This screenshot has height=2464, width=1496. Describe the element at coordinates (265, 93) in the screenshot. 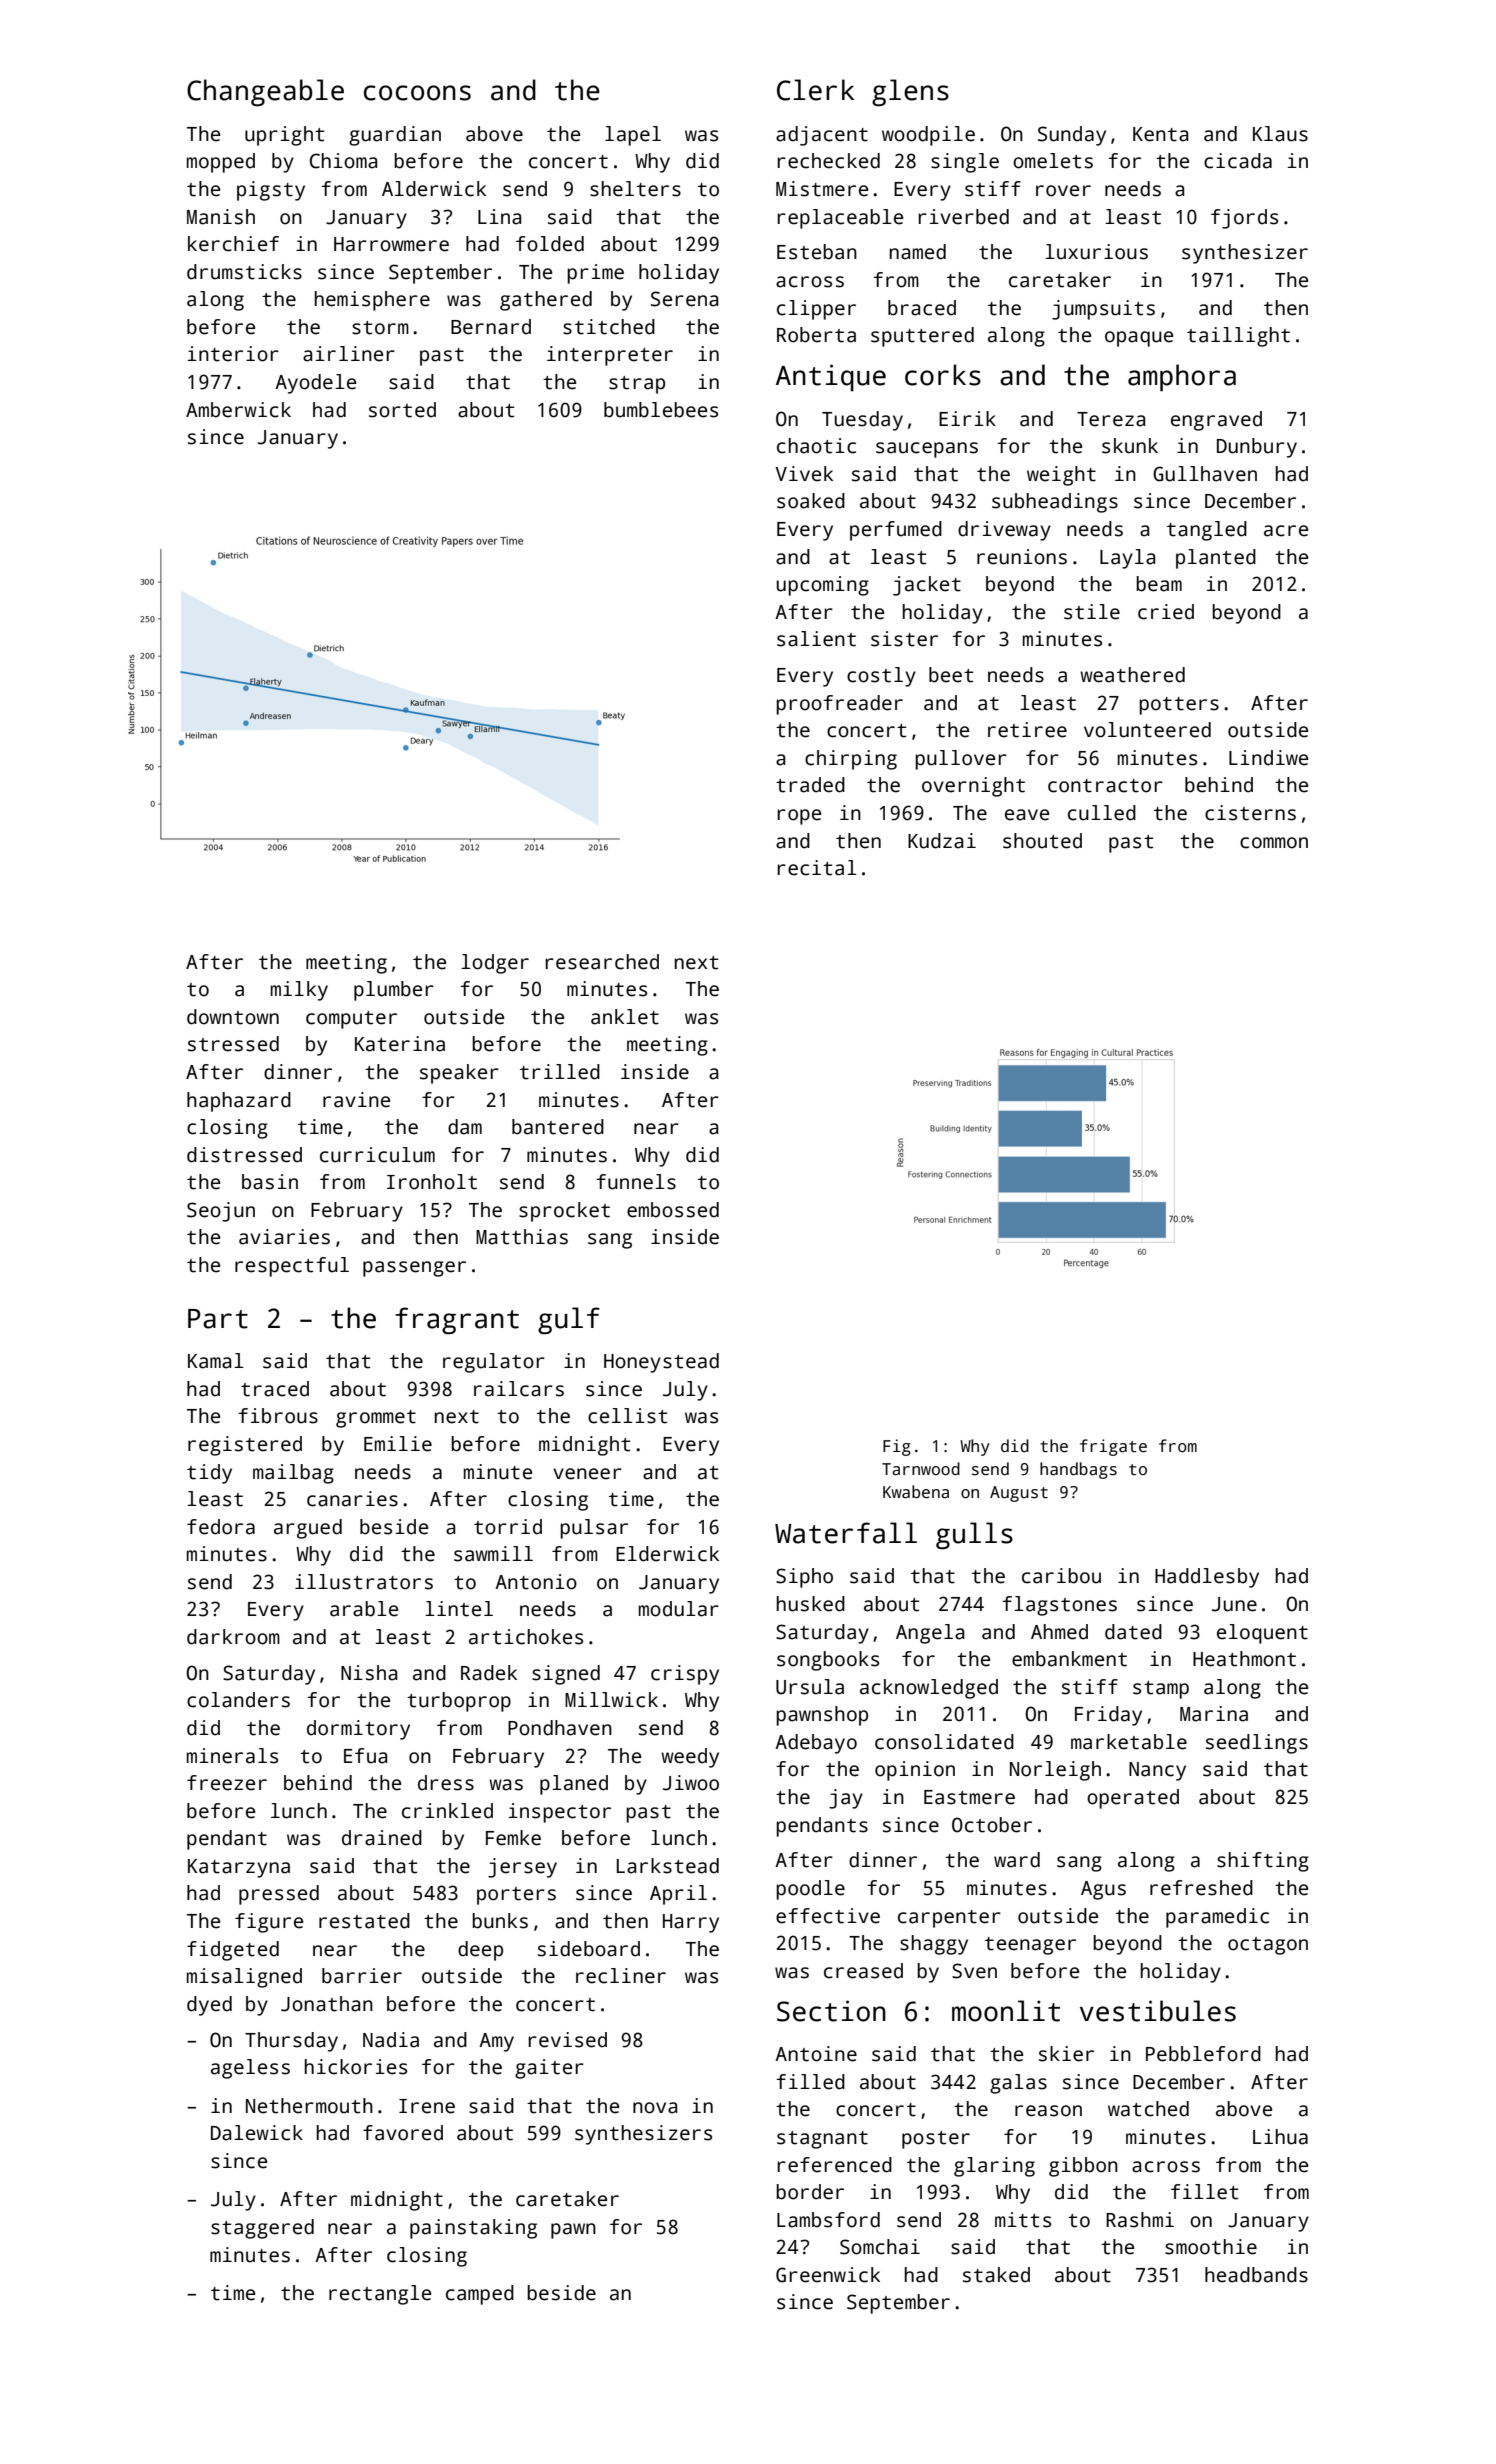

I see `Changeable` at that location.
